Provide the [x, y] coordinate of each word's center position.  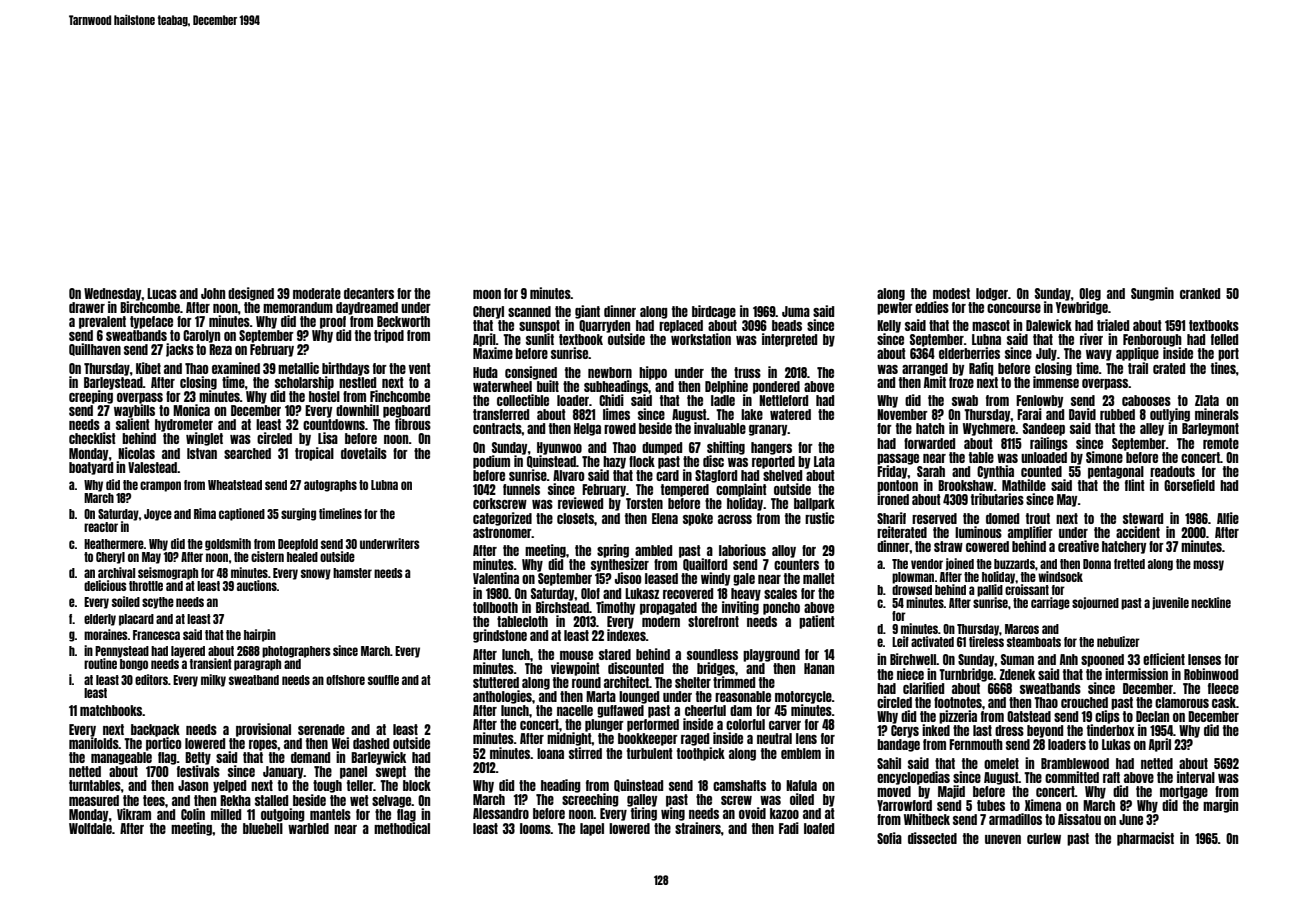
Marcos [1022, 629]
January [283, 772]
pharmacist [1145, 839]
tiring [644, 814]
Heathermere [114, 544]
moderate [317, 293]
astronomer [502, 532]
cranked [1200, 293]
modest [951, 293]
